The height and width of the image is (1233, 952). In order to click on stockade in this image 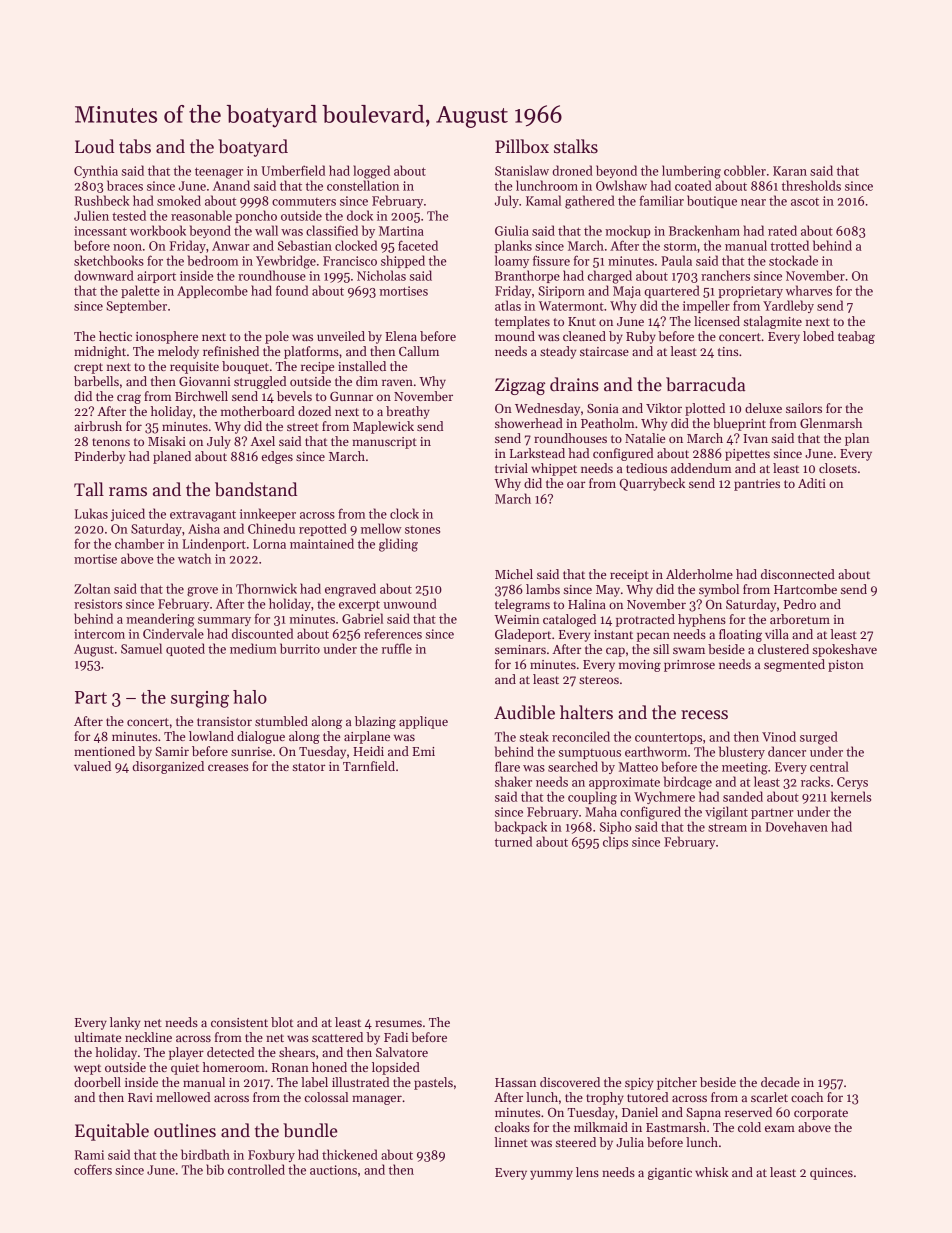, I will do `click(793, 260)`.
